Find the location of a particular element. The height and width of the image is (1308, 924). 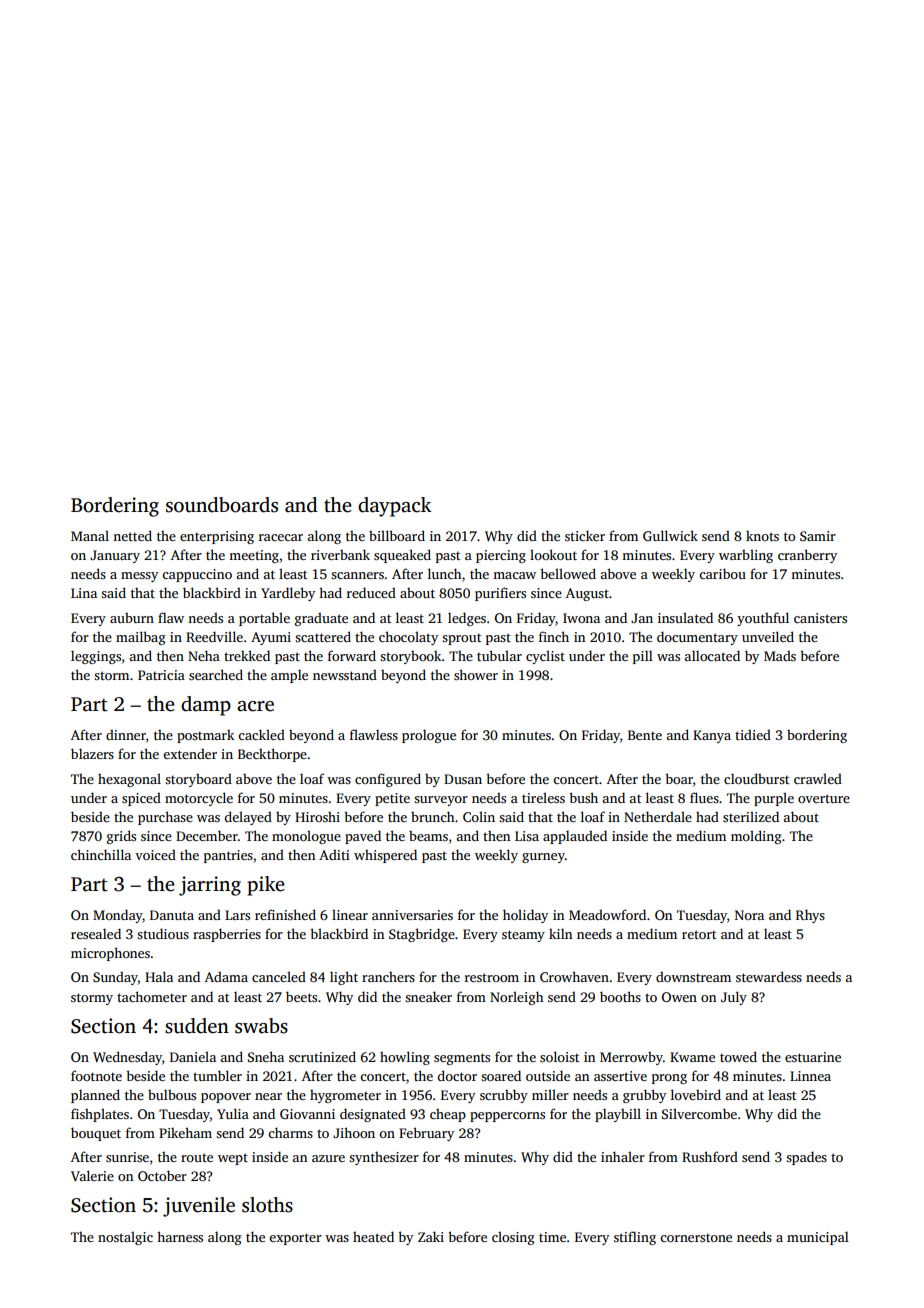

paved is located at coordinates (363, 837).
